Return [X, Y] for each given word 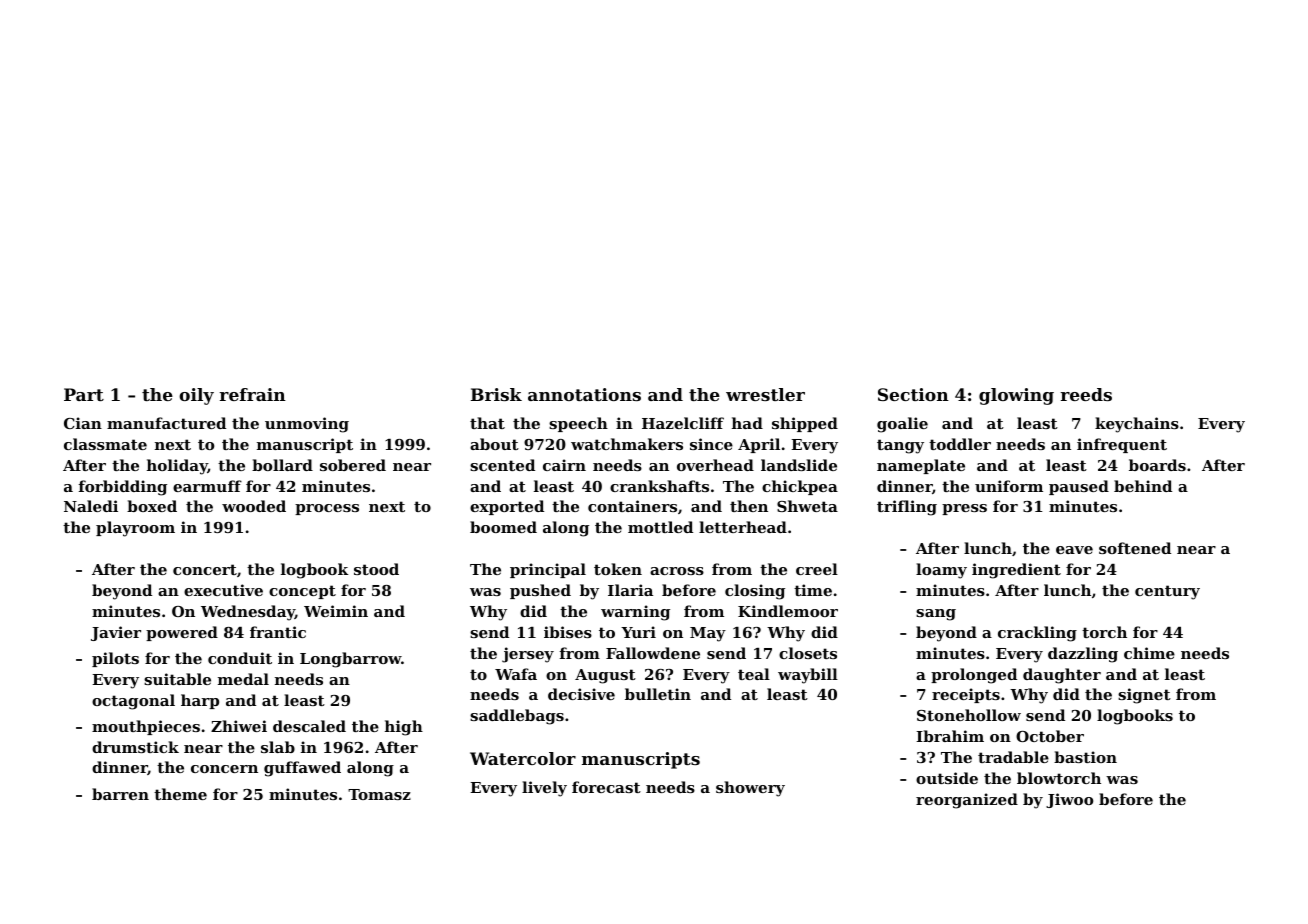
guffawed [302, 769]
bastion [1085, 757]
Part [84, 394]
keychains [1137, 425]
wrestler [765, 394]
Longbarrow [350, 660]
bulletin [658, 694]
